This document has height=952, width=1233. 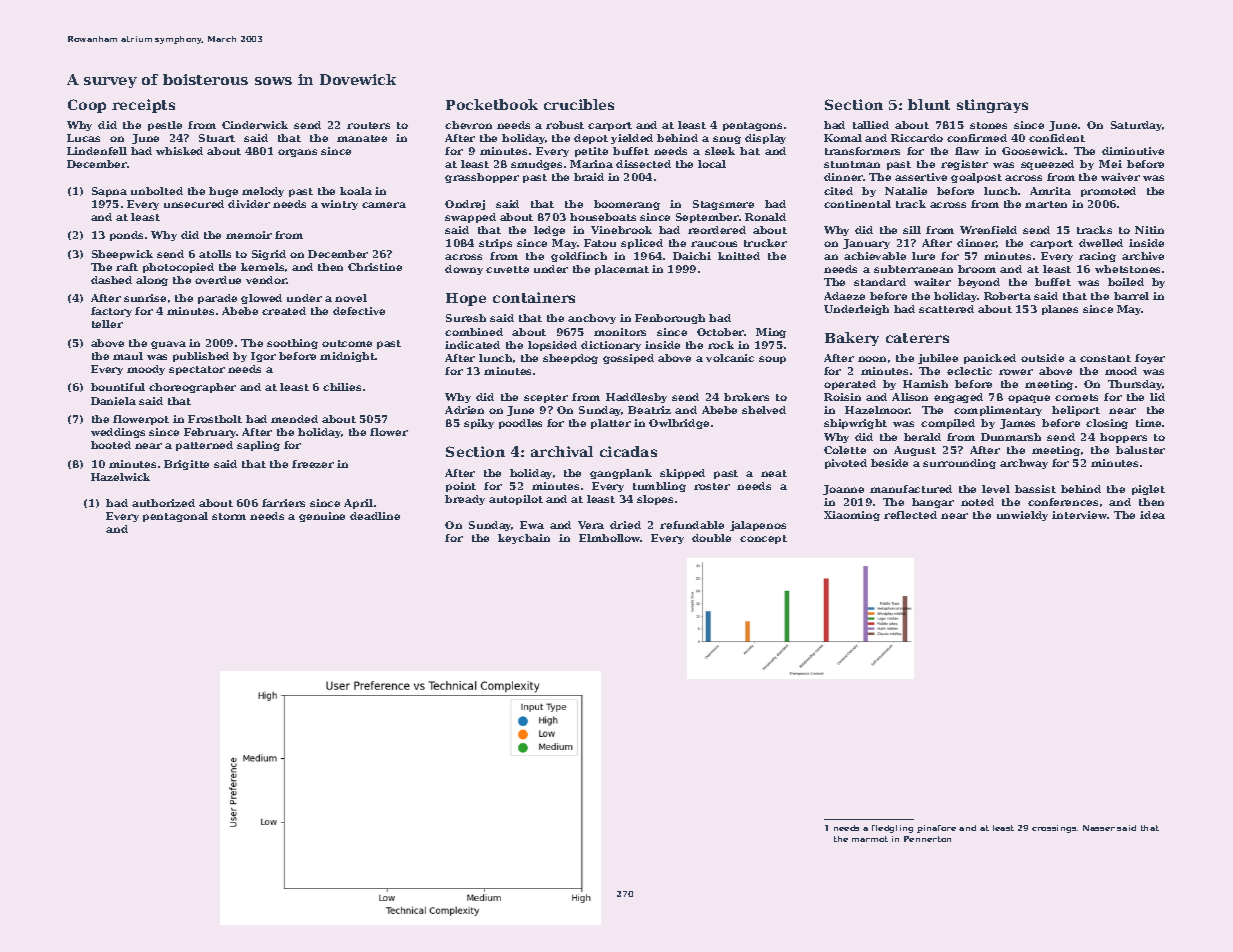 What do you see at coordinates (958, 398) in the document?
I see `engaged` at bounding box center [958, 398].
